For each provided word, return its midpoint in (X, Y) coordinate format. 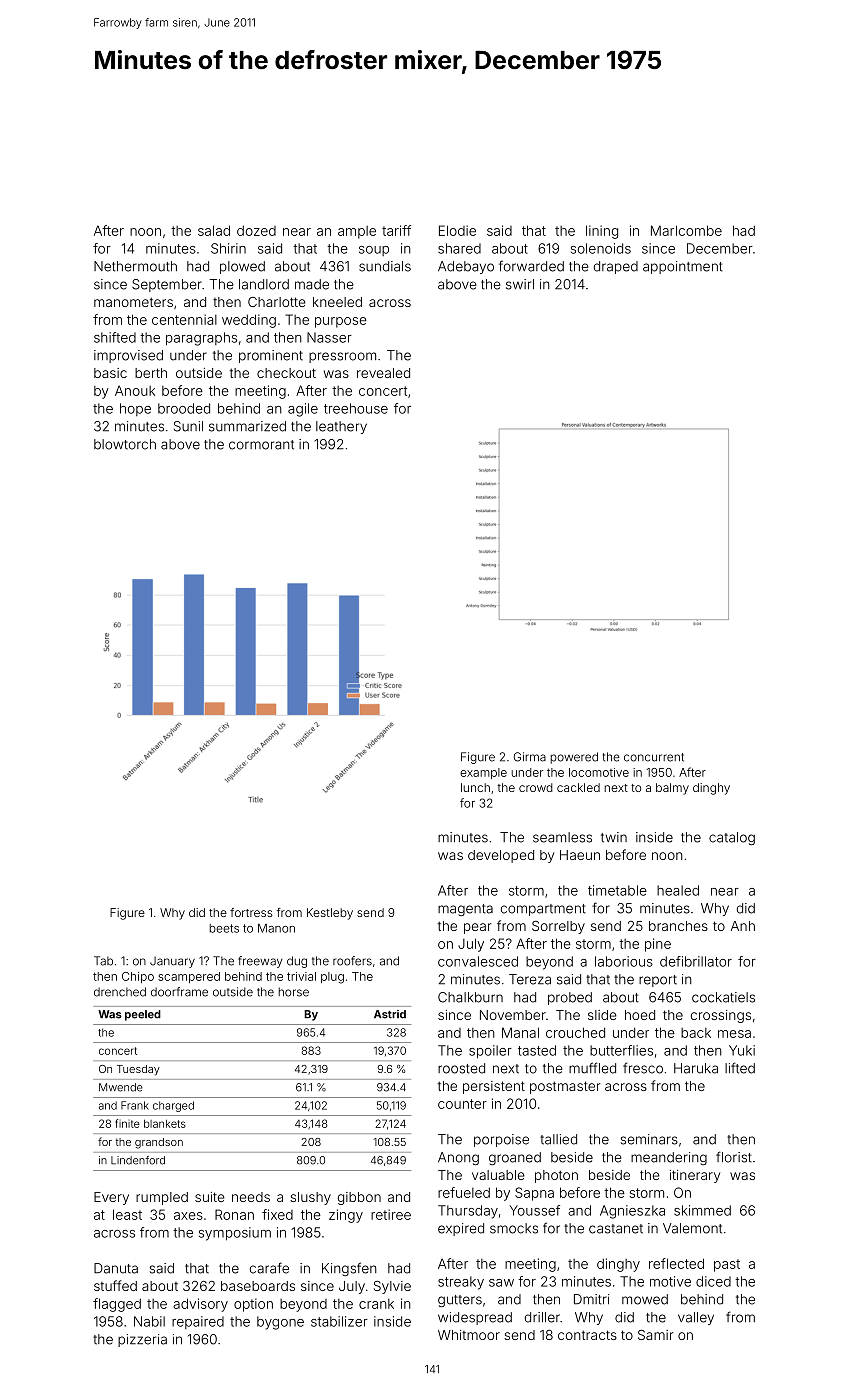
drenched (120, 992)
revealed (383, 373)
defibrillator (696, 961)
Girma (530, 757)
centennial (184, 319)
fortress (251, 912)
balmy (672, 789)
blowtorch (125, 444)
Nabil (149, 1321)
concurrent (654, 757)
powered (574, 758)
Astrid (390, 1014)
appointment (683, 267)
